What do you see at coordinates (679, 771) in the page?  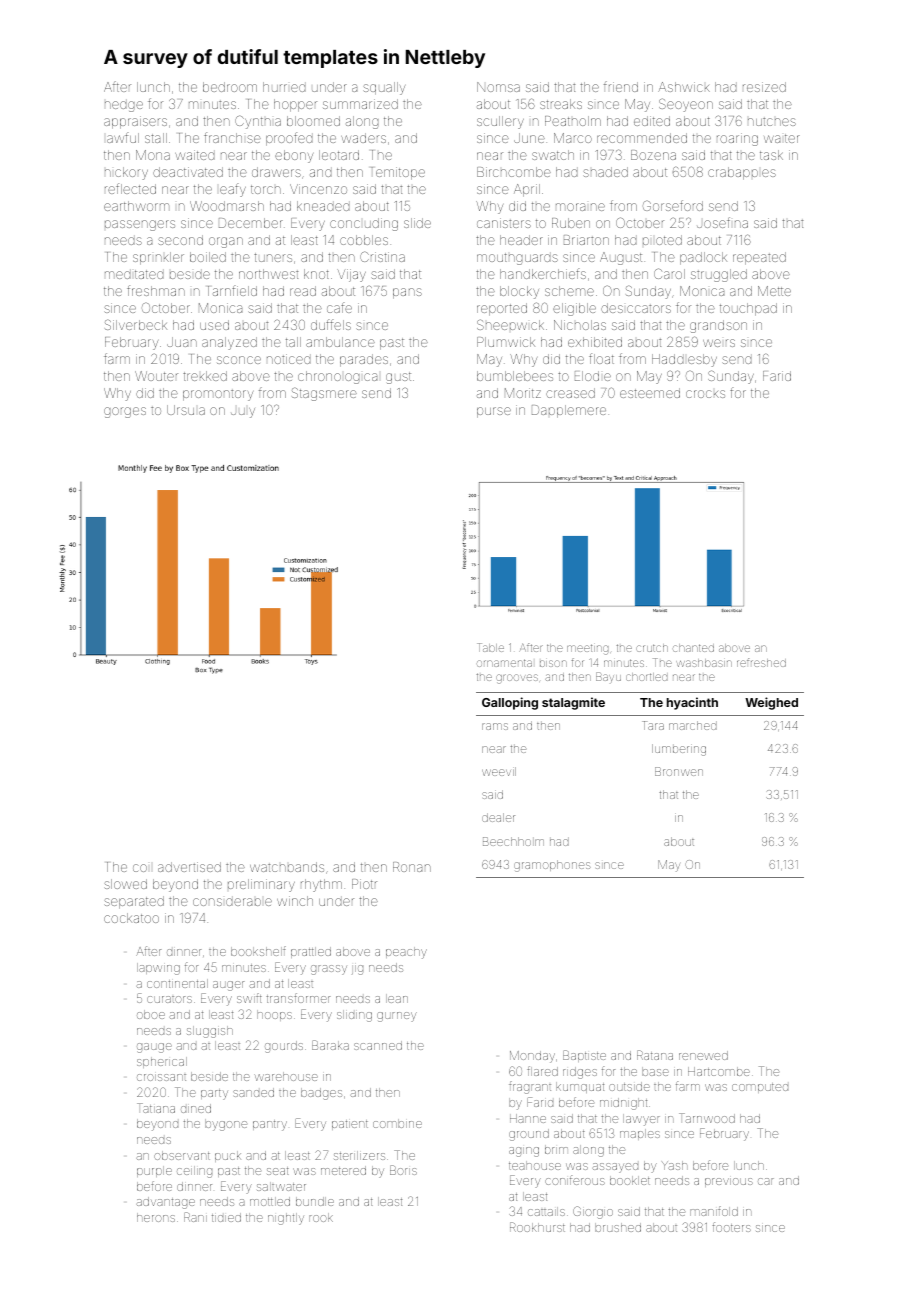 I see `Bronwen` at bounding box center [679, 771].
